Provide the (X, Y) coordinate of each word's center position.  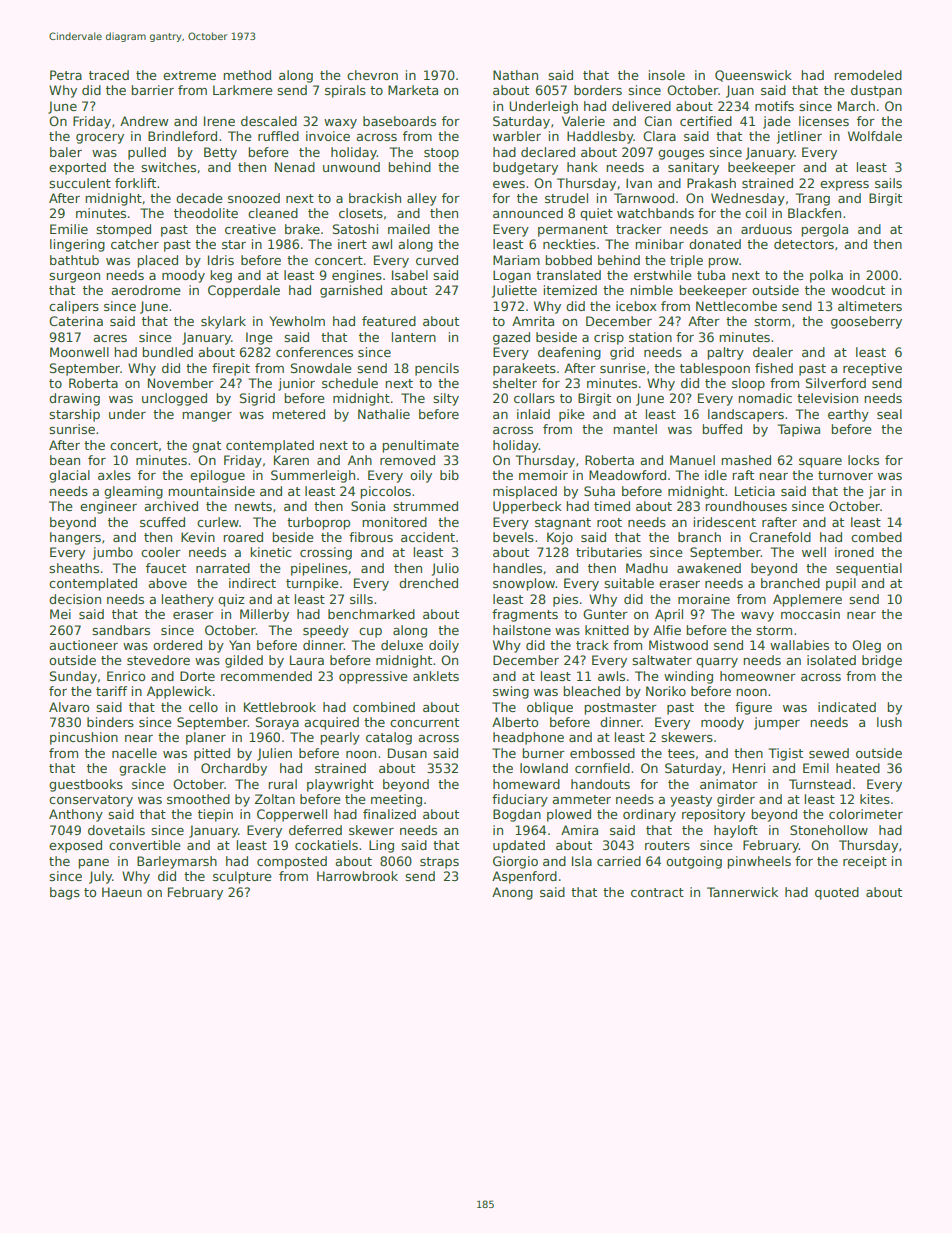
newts (253, 506)
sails (888, 183)
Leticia (755, 491)
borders (598, 90)
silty (446, 399)
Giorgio (515, 862)
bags (65, 893)
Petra (66, 75)
